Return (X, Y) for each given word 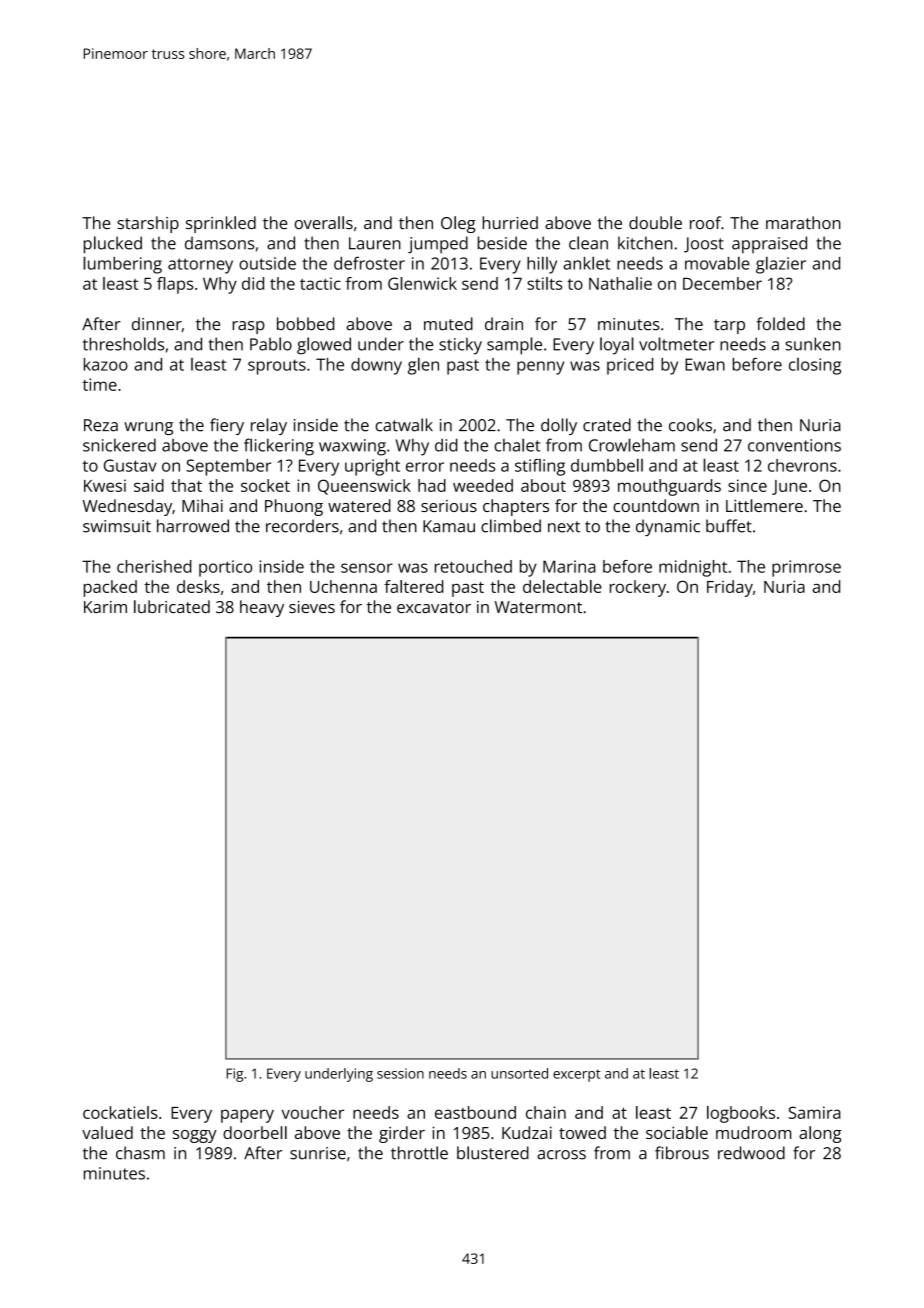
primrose (806, 568)
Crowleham (632, 445)
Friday (730, 588)
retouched (473, 566)
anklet (586, 263)
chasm (140, 1153)
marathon (803, 222)
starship (148, 224)
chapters (516, 507)
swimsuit (117, 526)
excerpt (577, 1075)
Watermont (538, 607)
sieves (312, 607)
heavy (262, 608)
